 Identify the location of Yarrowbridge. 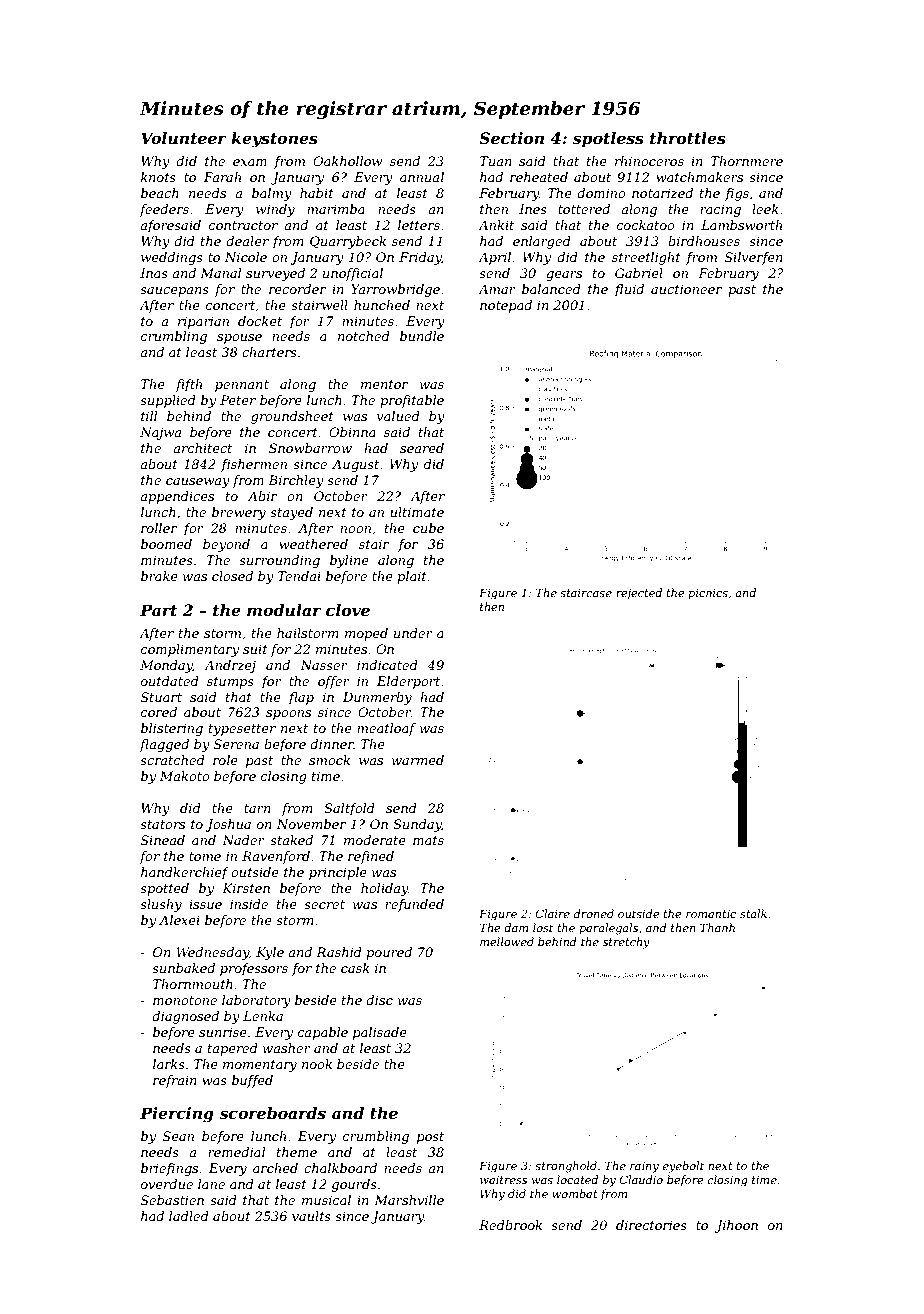
(395, 290).
